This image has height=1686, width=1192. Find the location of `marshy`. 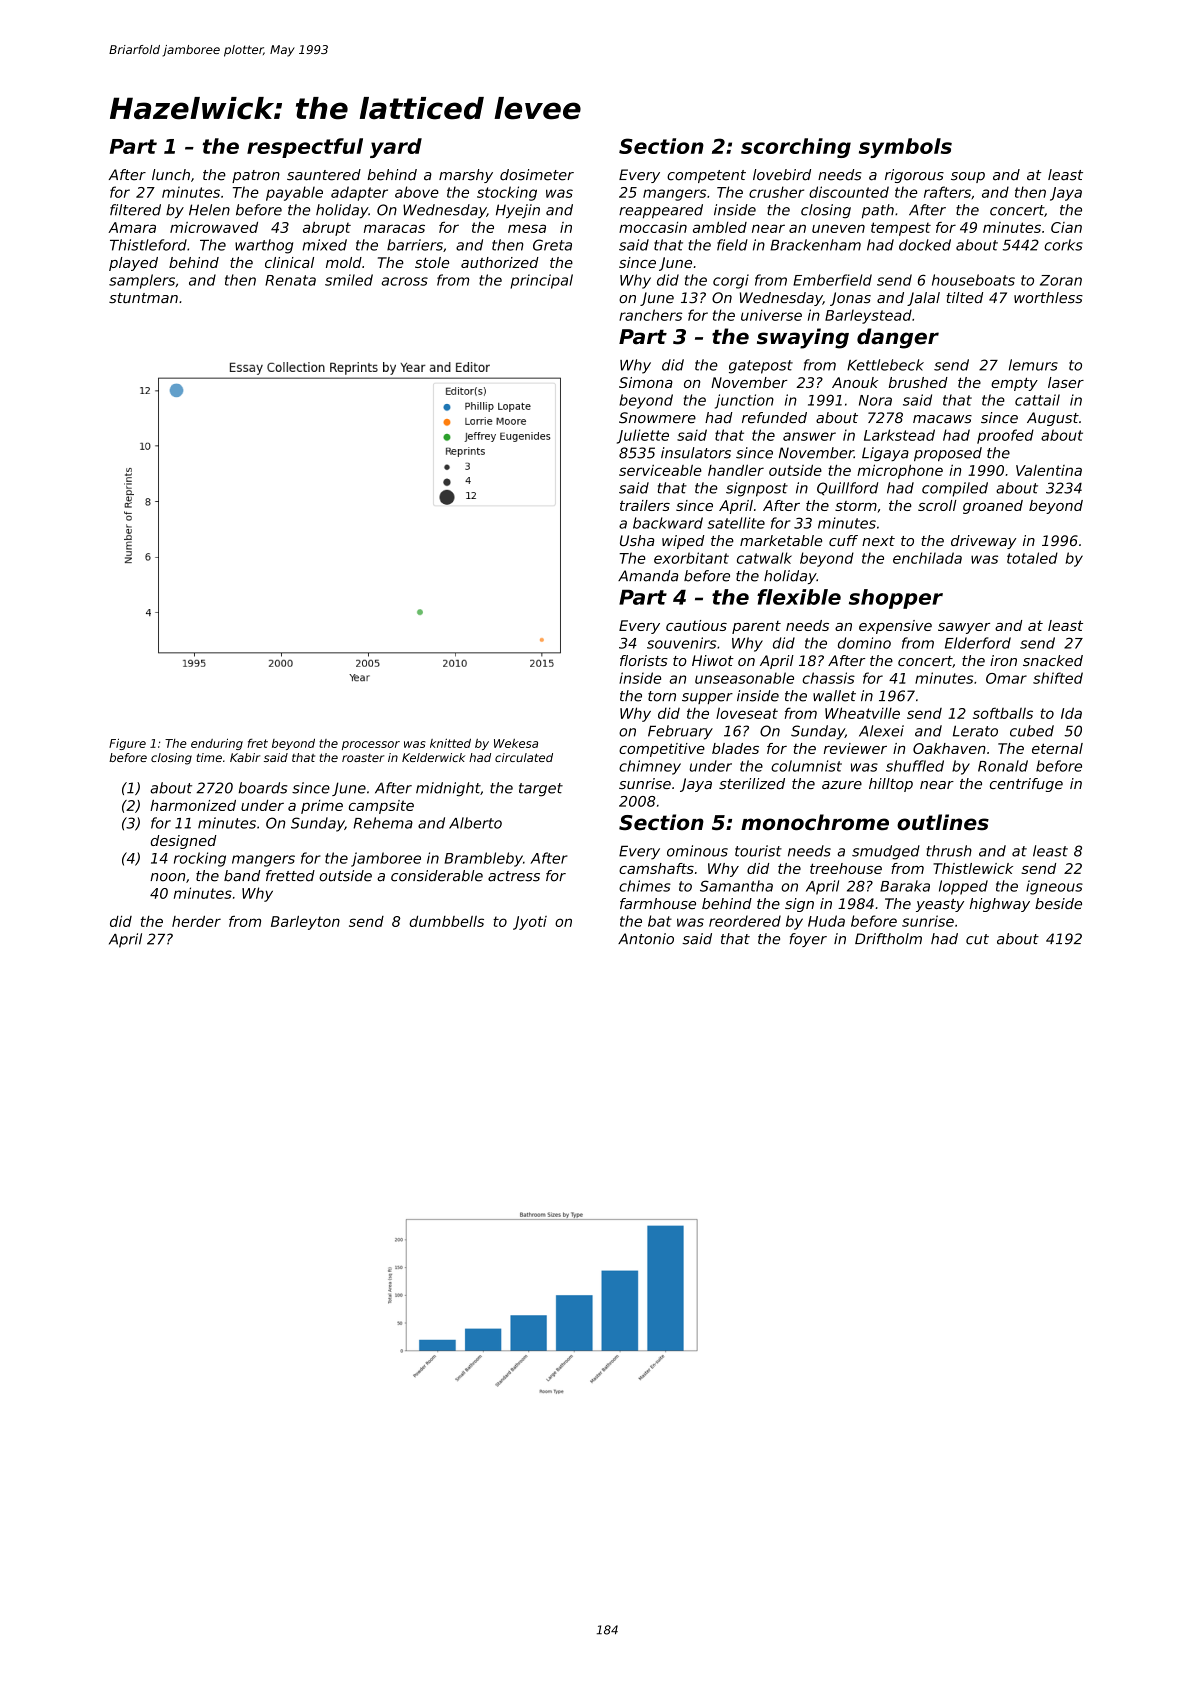

marshy is located at coordinates (466, 176).
